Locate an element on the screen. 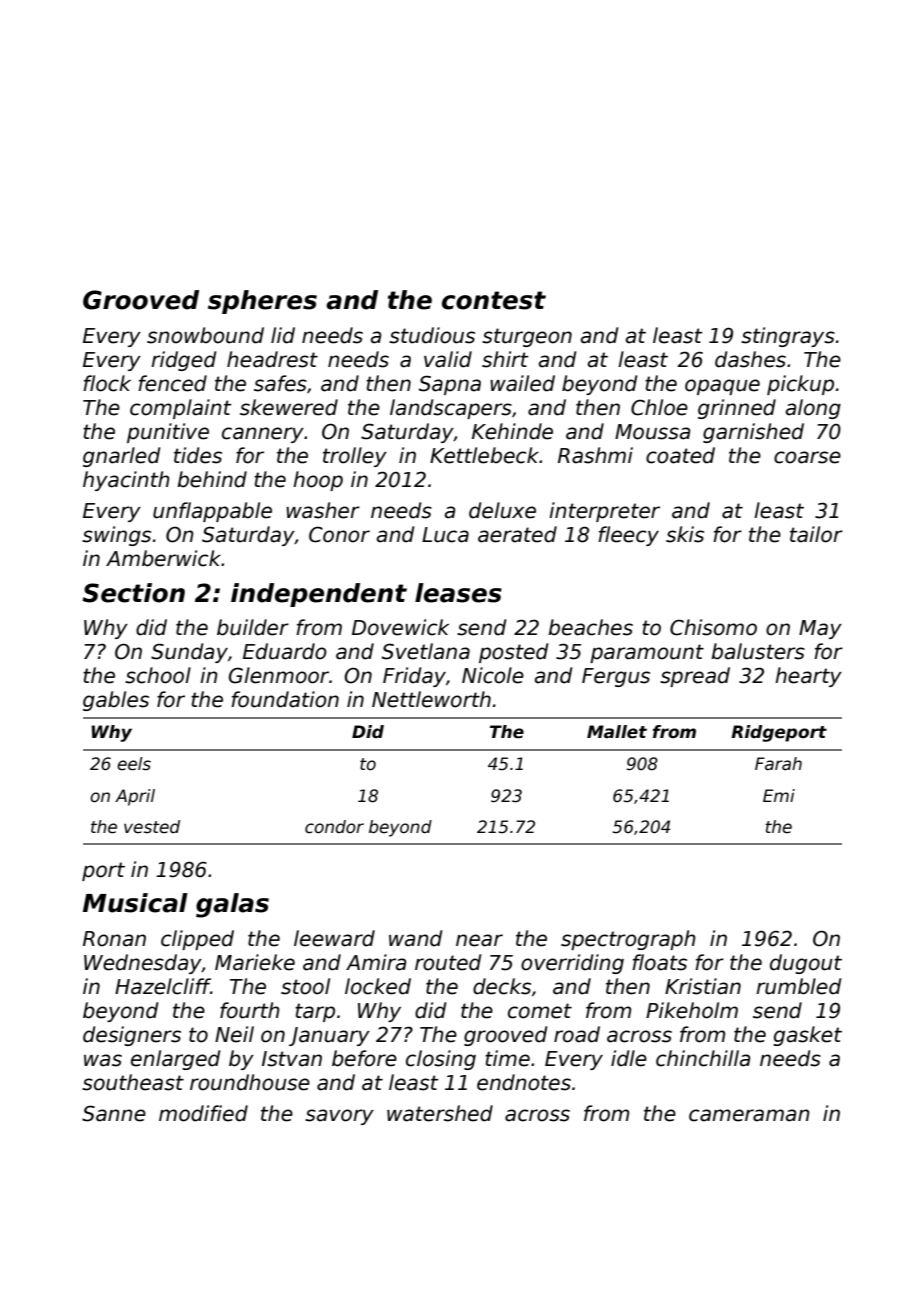 The width and height of the screenshot is (924, 1311). eels is located at coordinates (134, 764).
